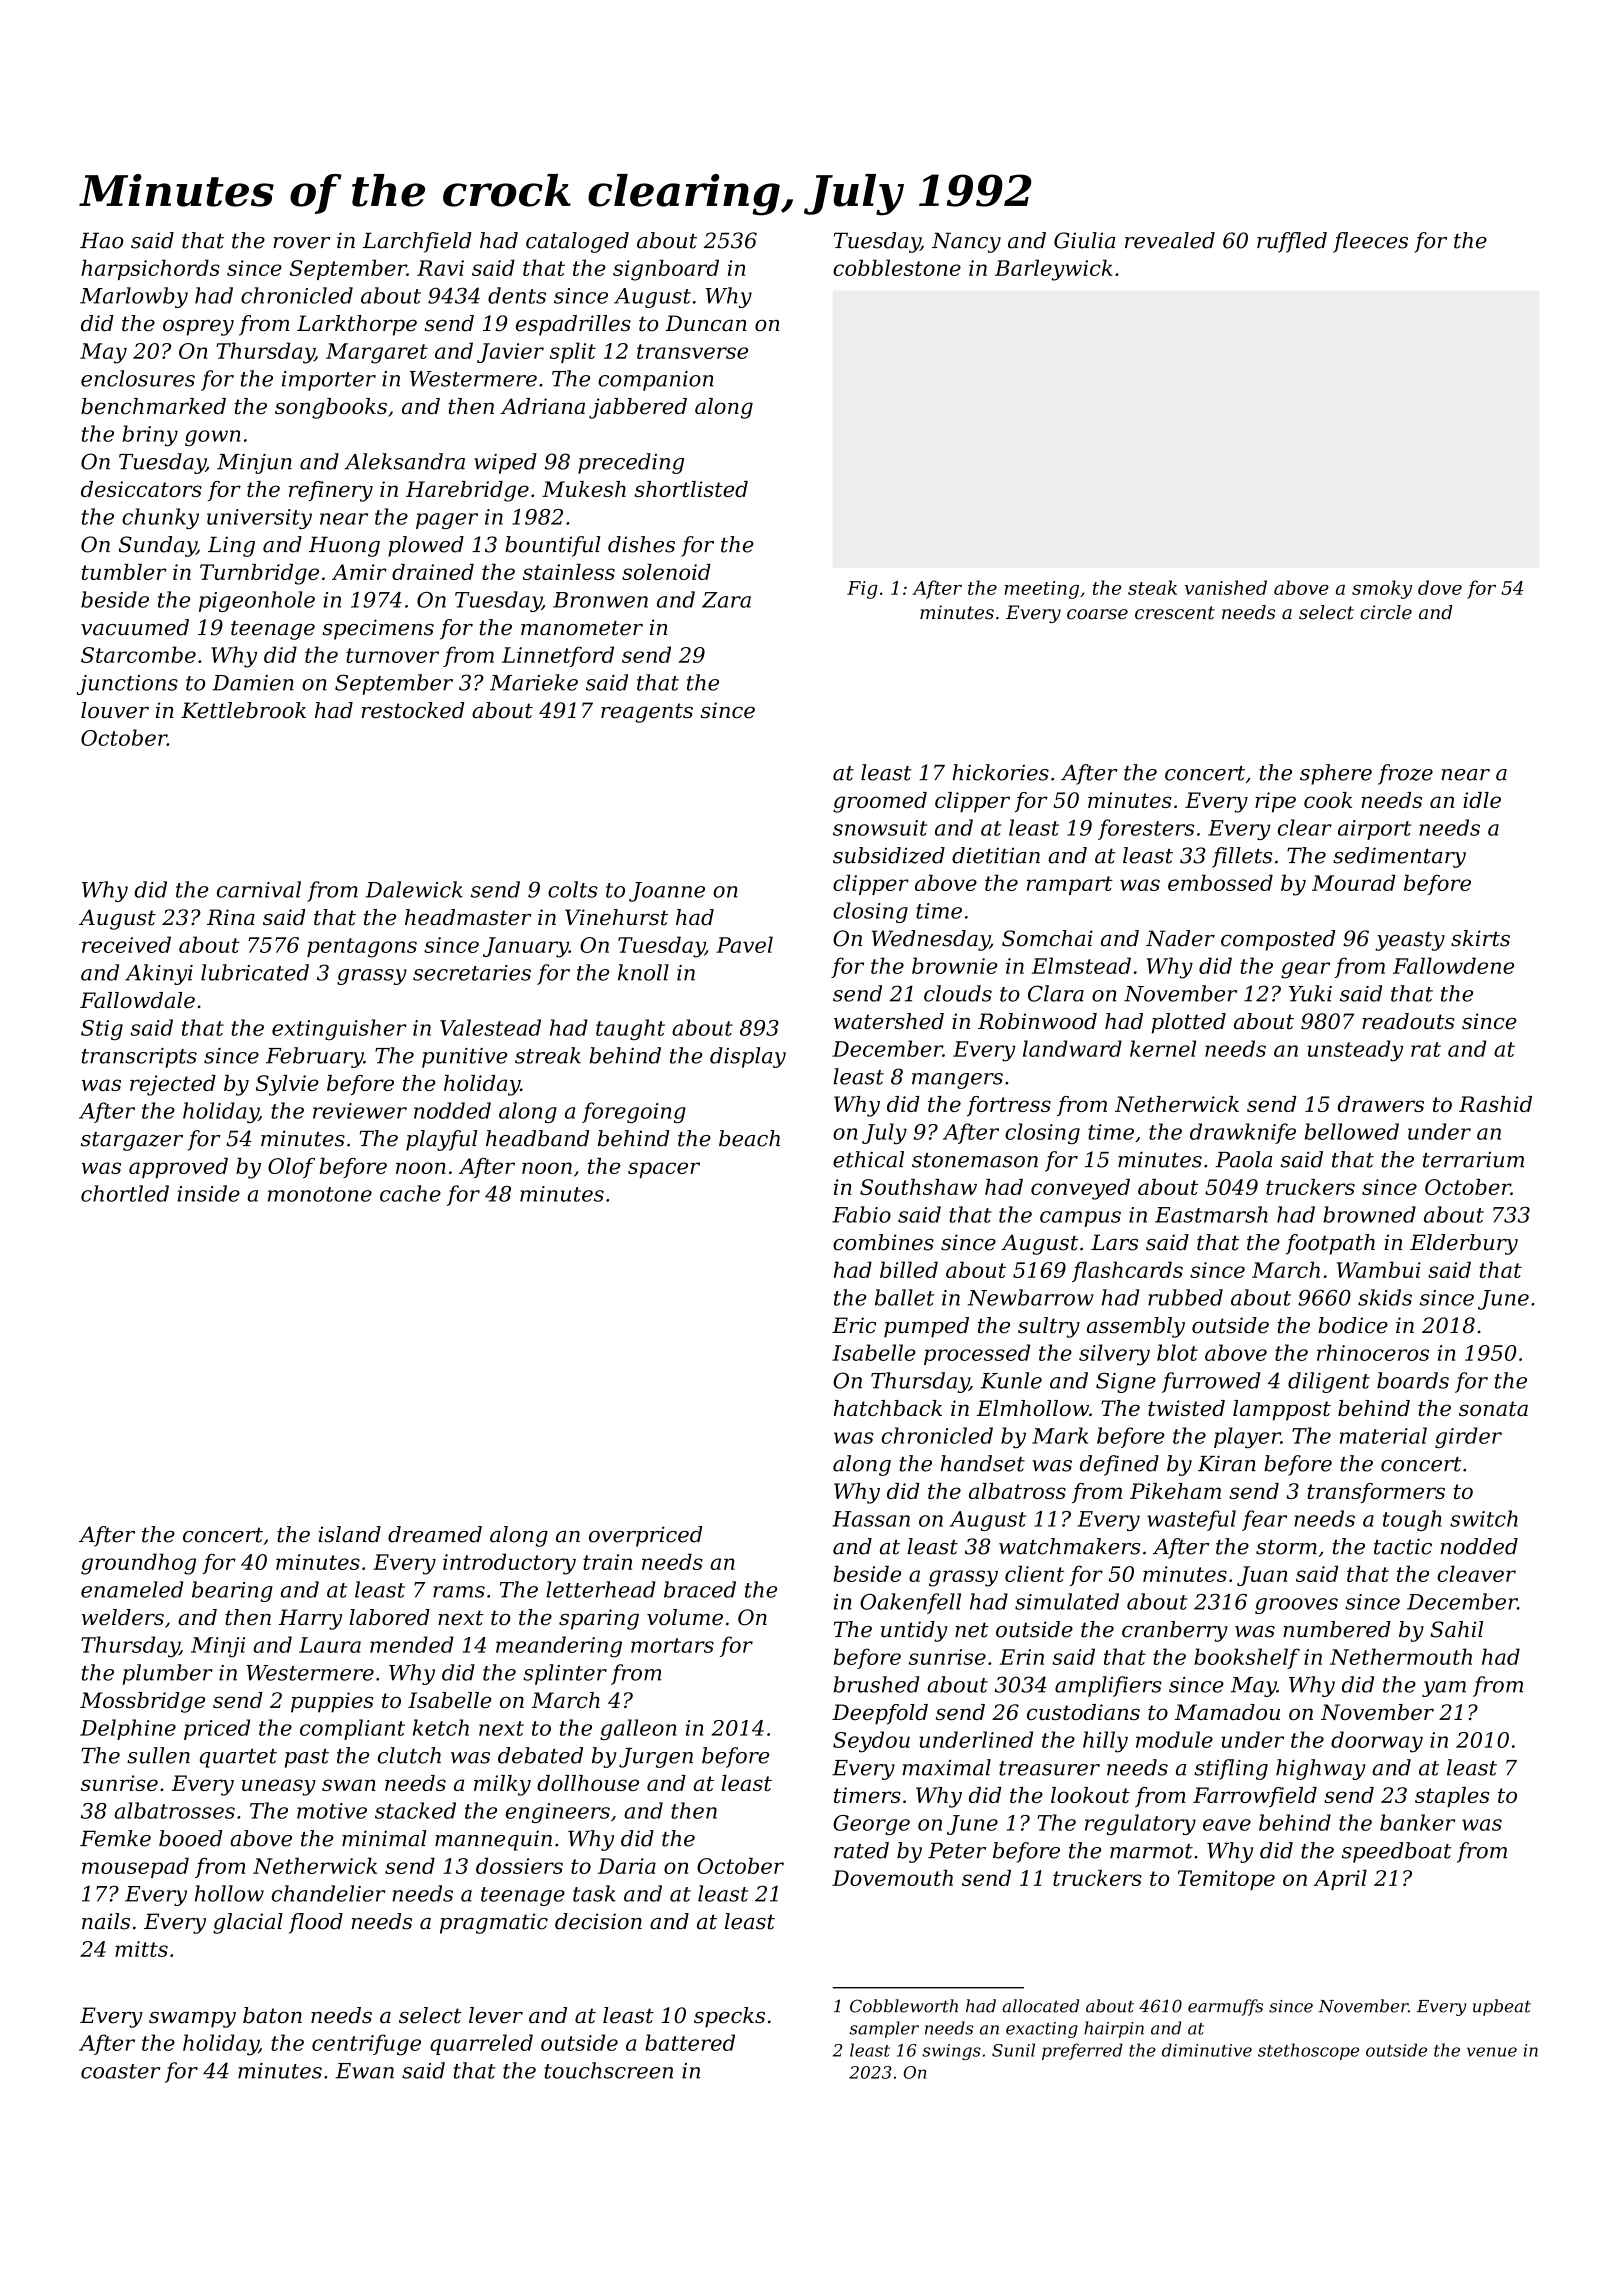  I want to click on Peter, so click(957, 1851).
